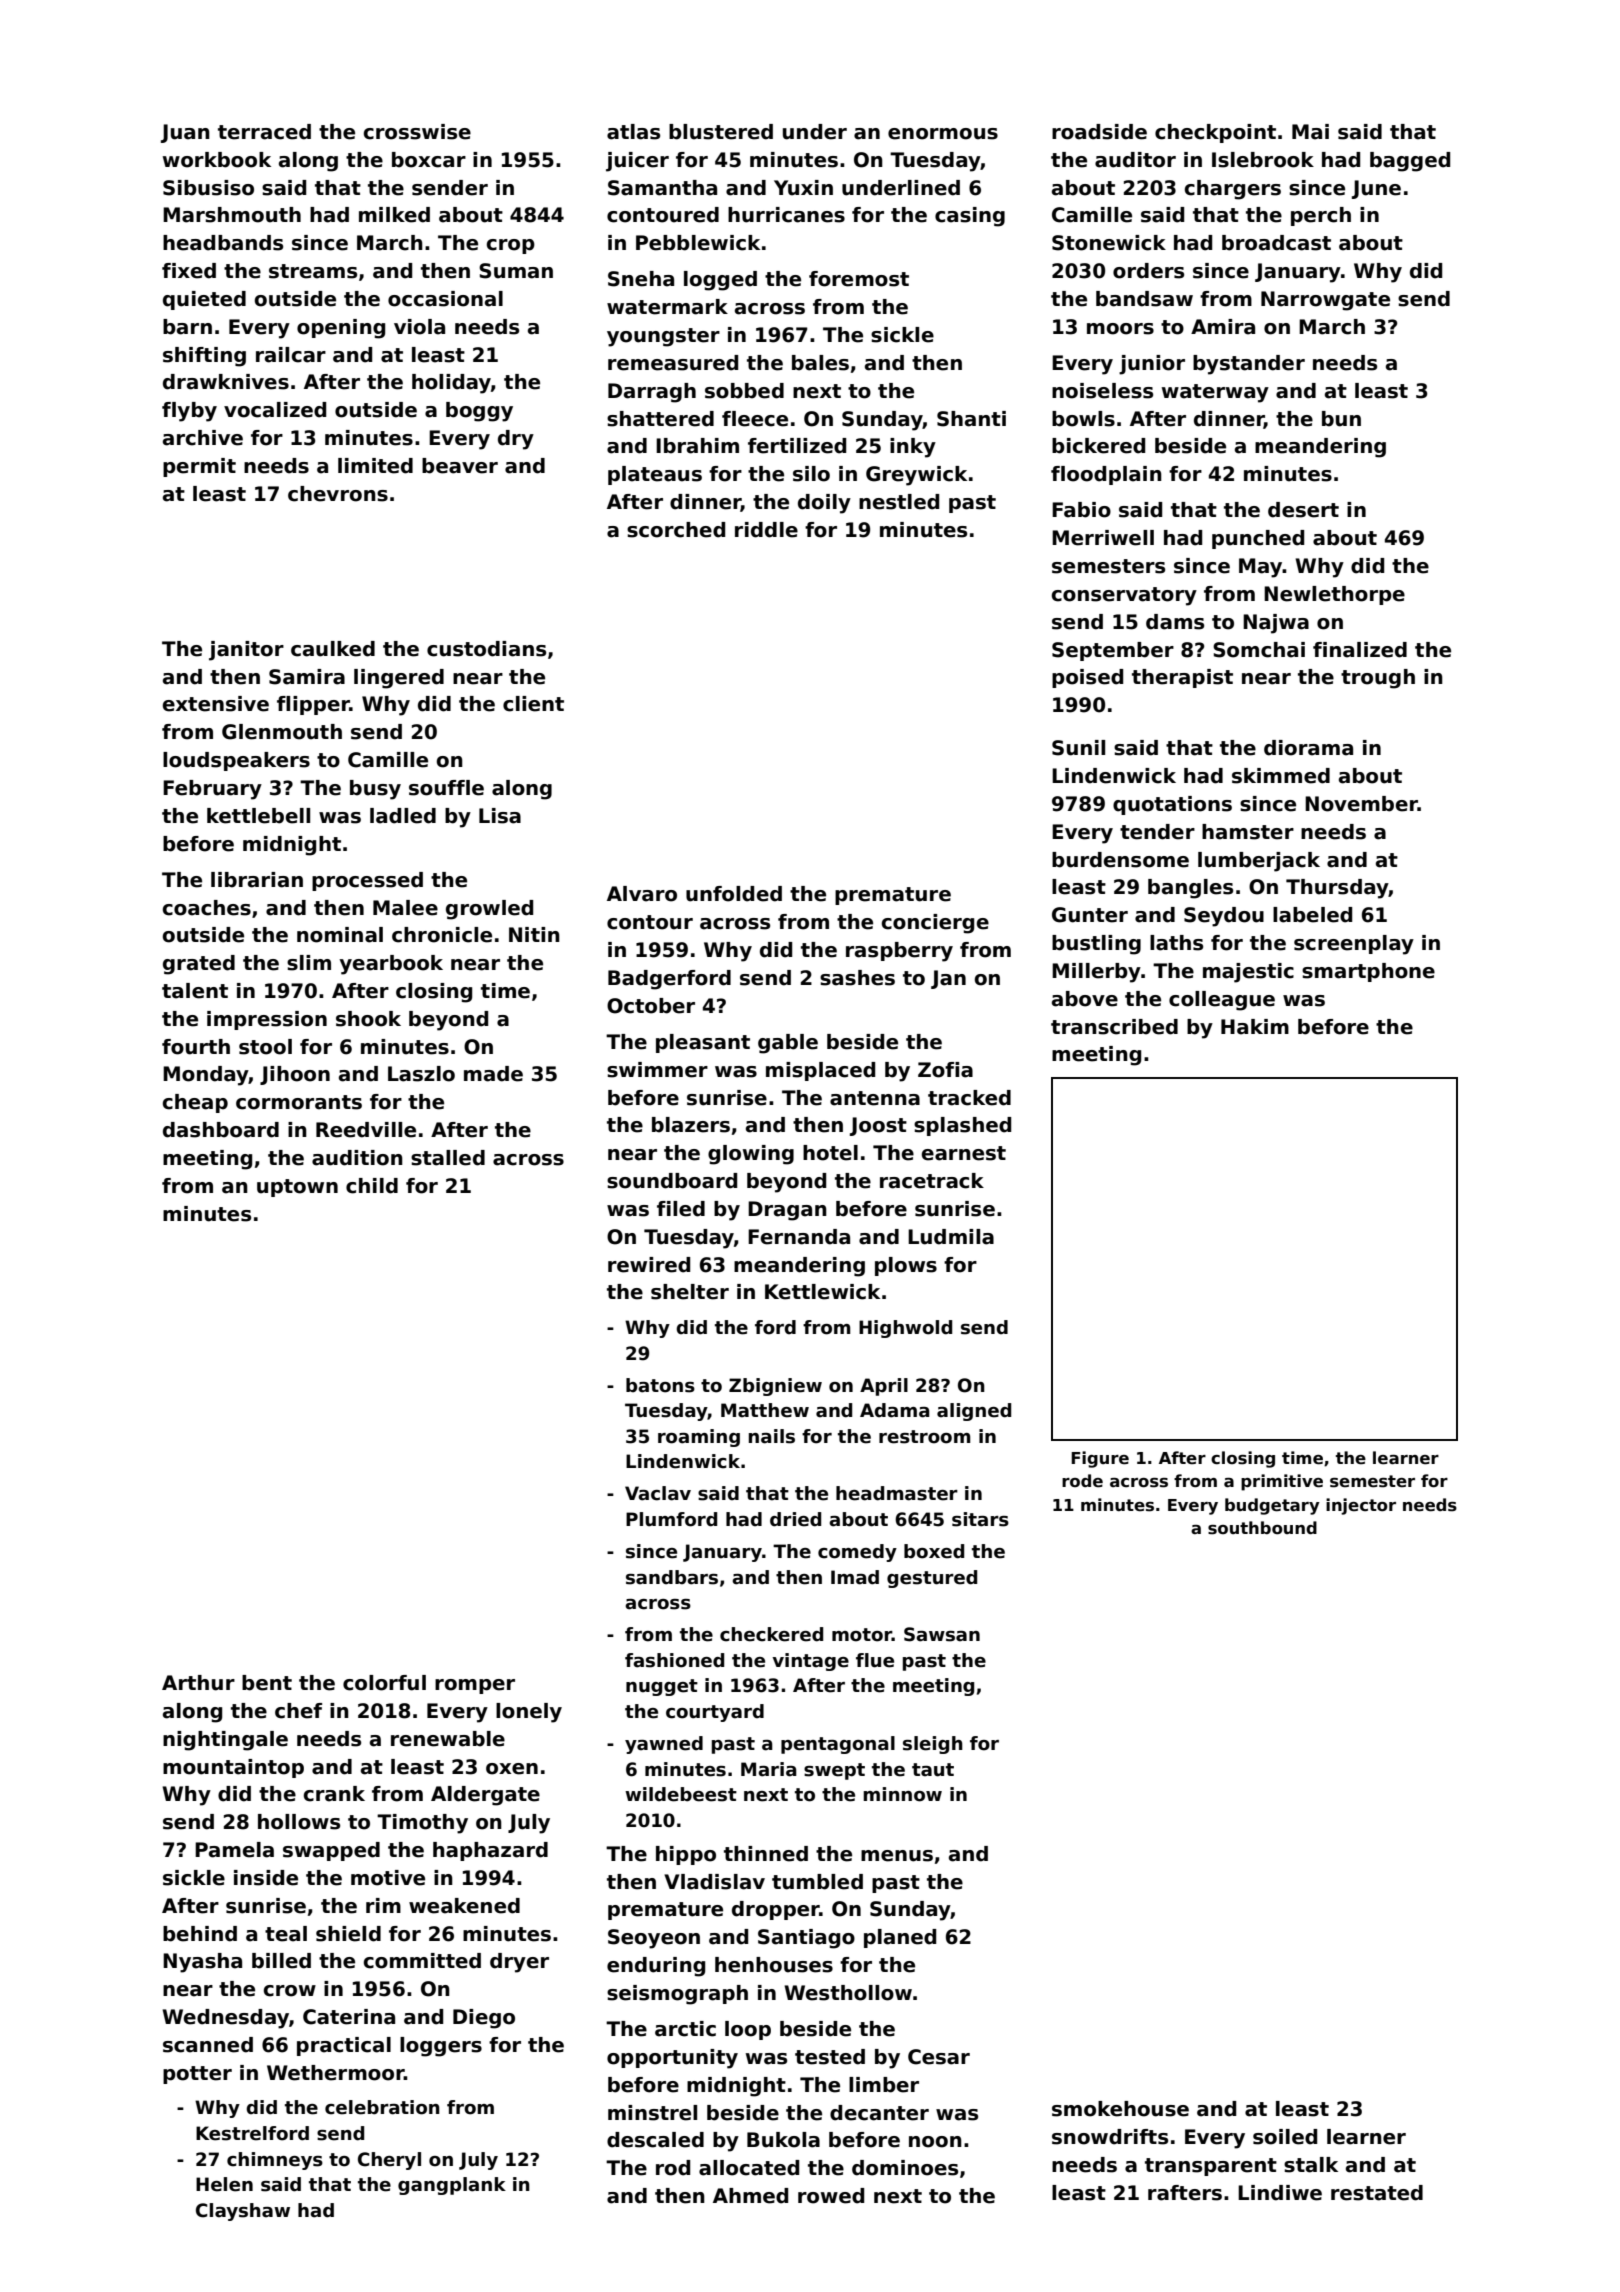  Describe the element at coordinates (1152, 365) in the image. I see `junior` at that location.
